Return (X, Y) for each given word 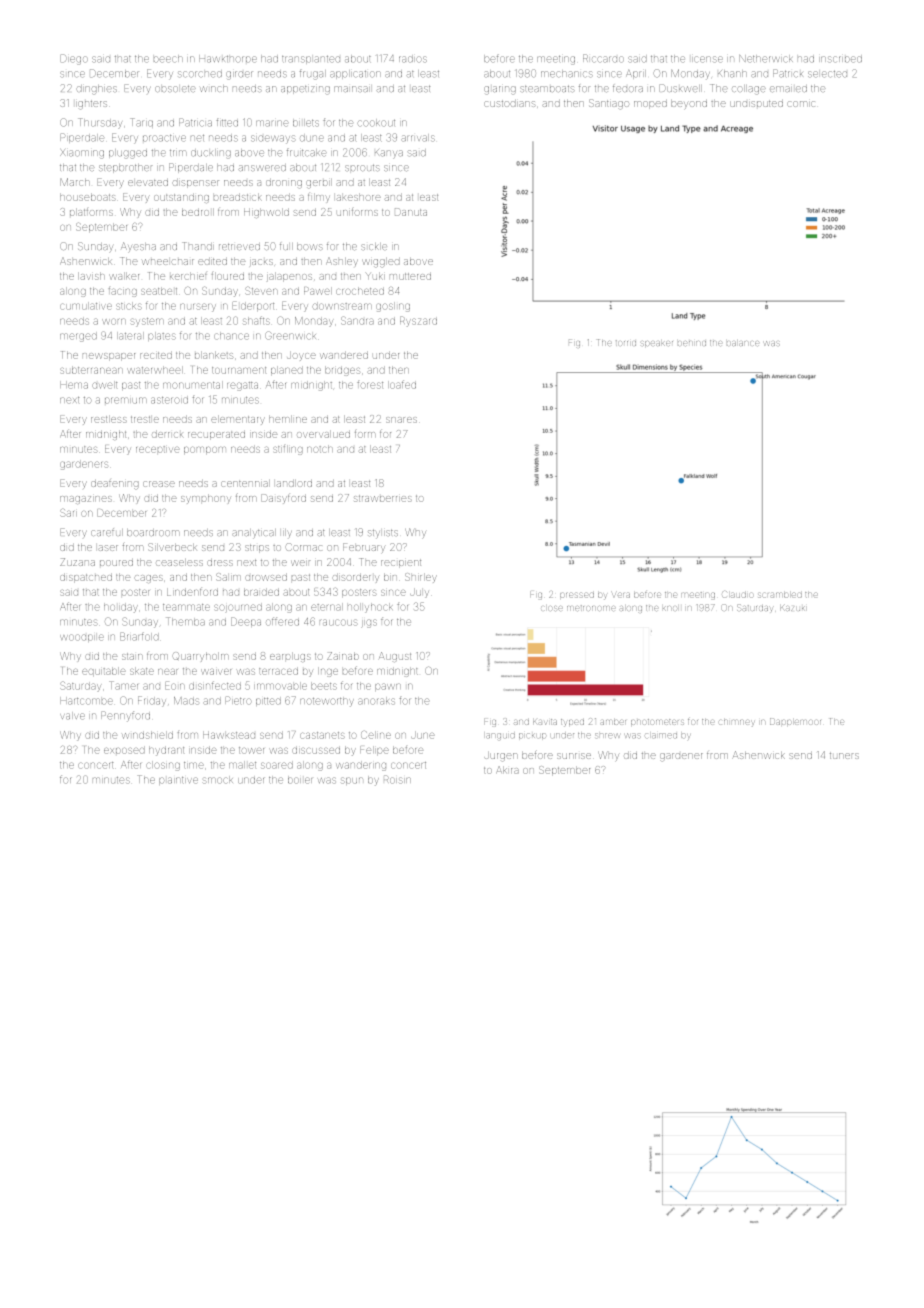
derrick (167, 435)
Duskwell (681, 88)
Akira (507, 770)
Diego (74, 59)
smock (218, 780)
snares (401, 420)
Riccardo (603, 58)
